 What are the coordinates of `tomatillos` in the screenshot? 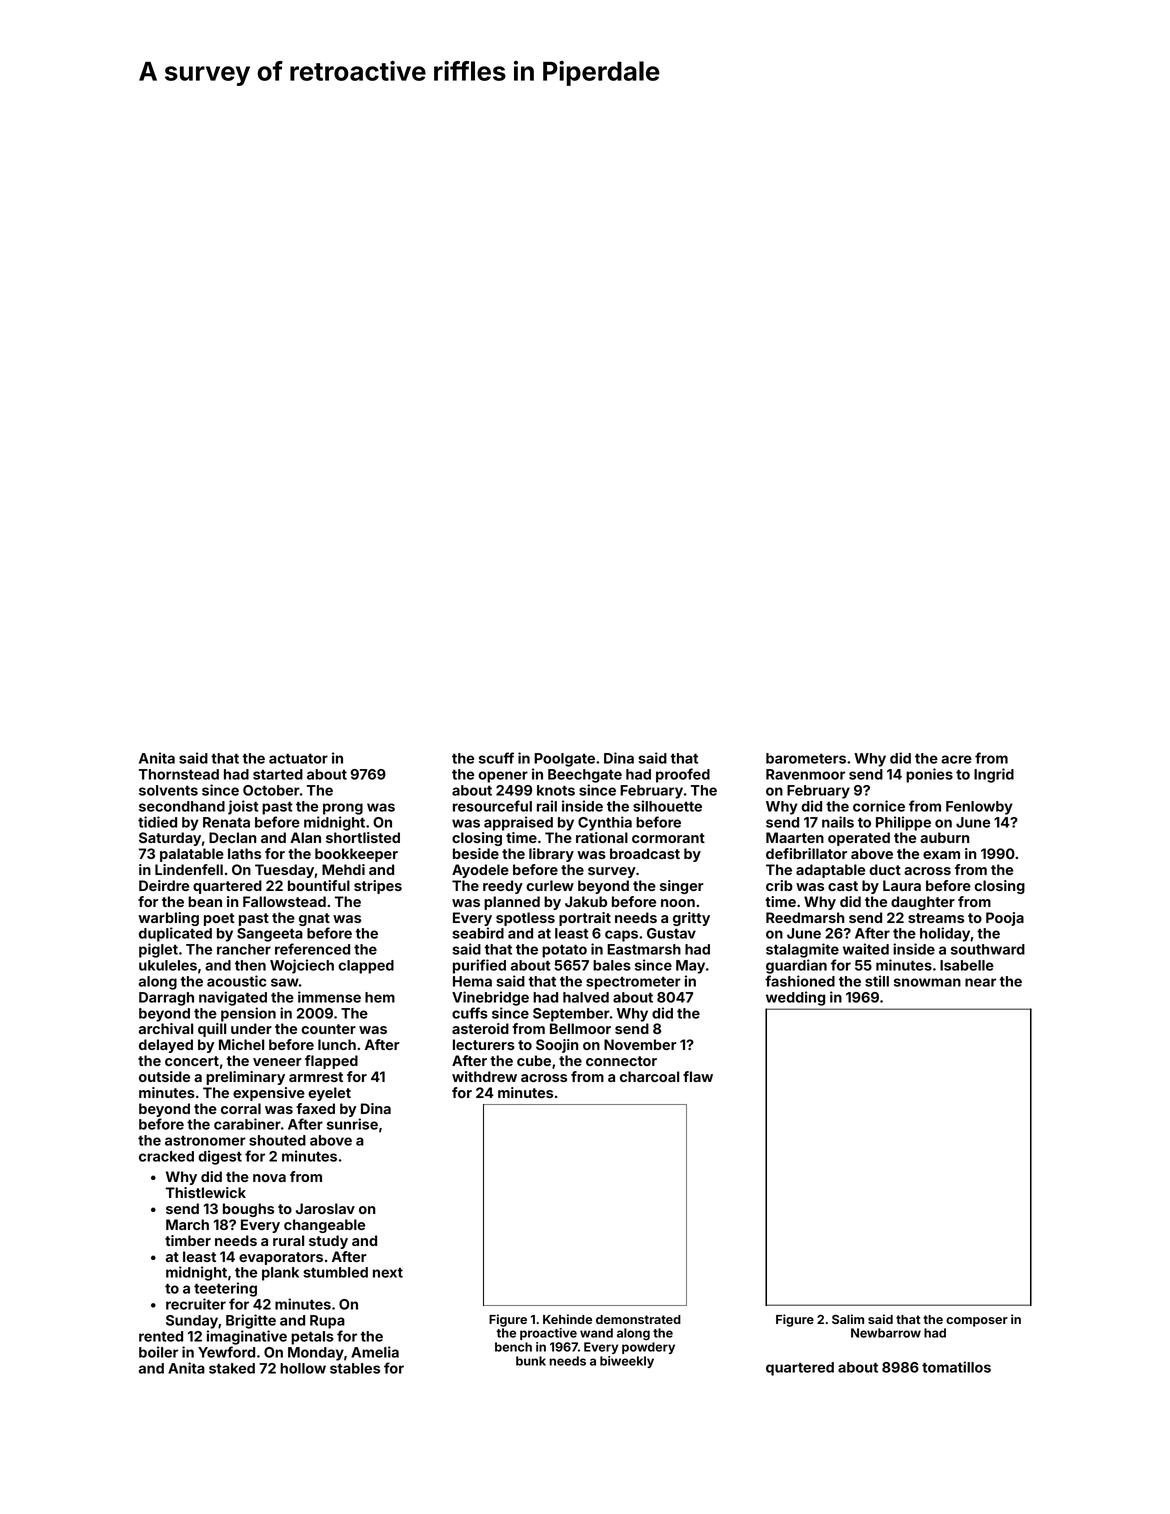 It's located at (956, 1367).
